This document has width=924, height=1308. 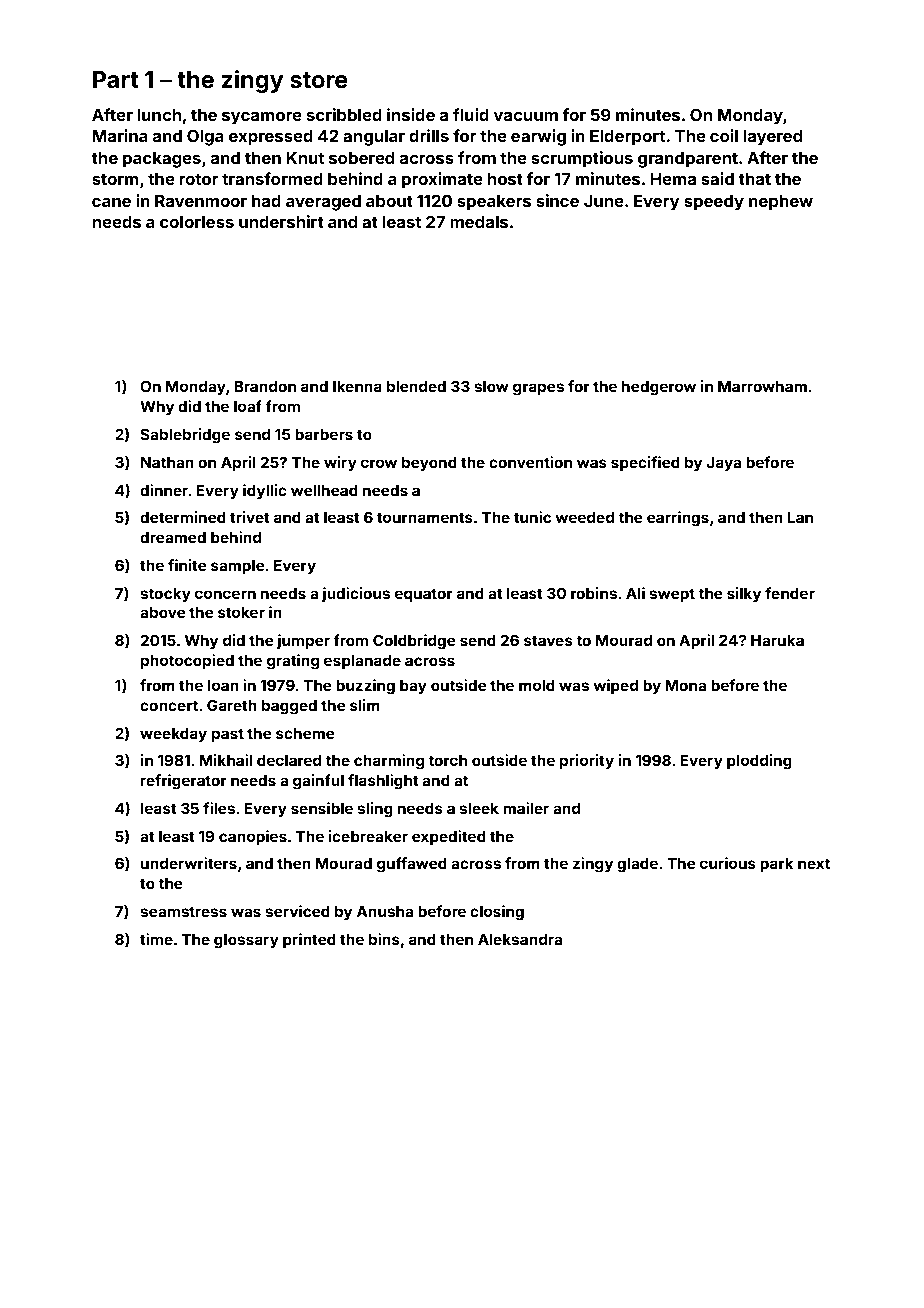 I want to click on loaf, so click(x=248, y=406).
